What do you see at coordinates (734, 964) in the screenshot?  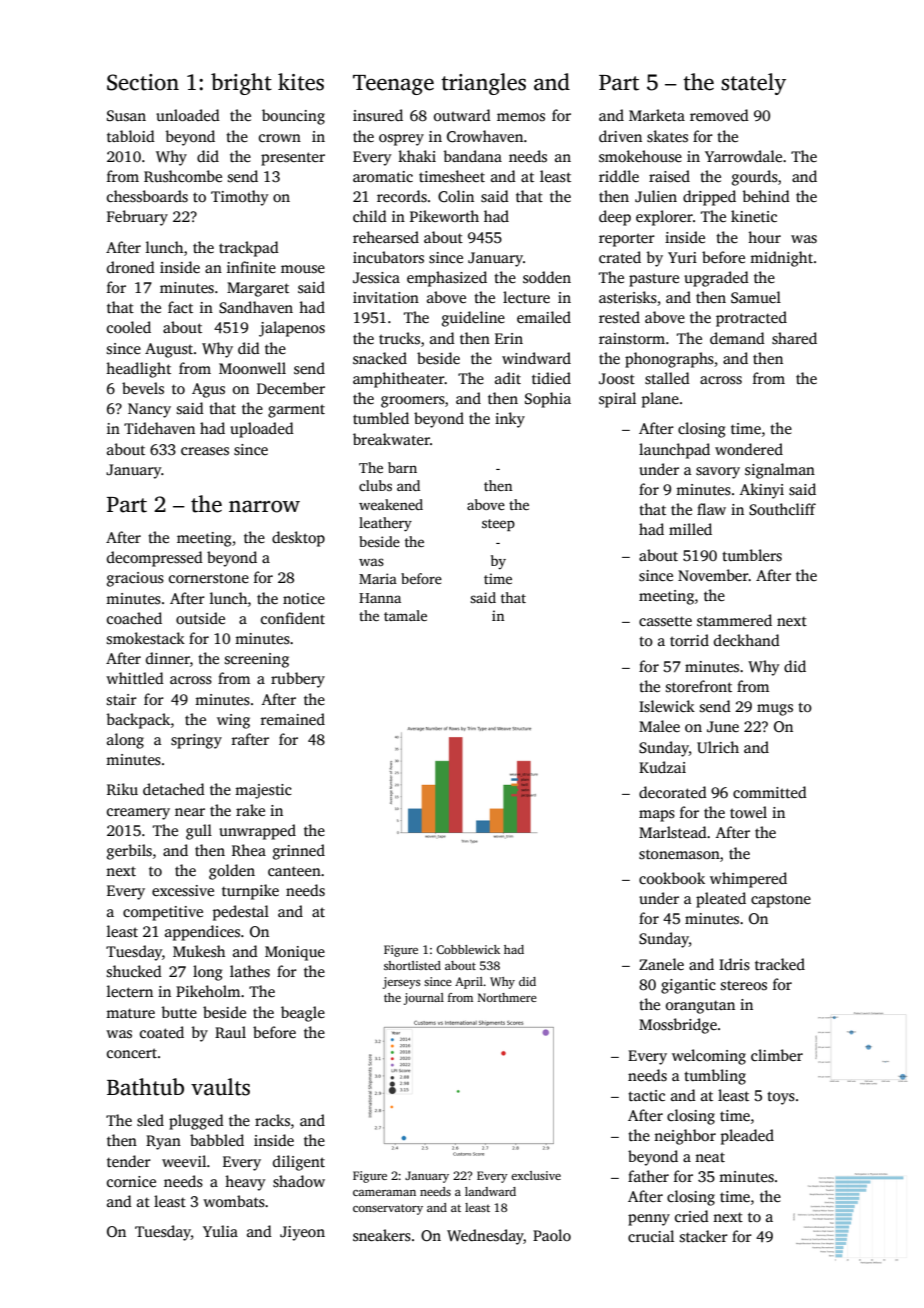 I see `Idris` at bounding box center [734, 964].
